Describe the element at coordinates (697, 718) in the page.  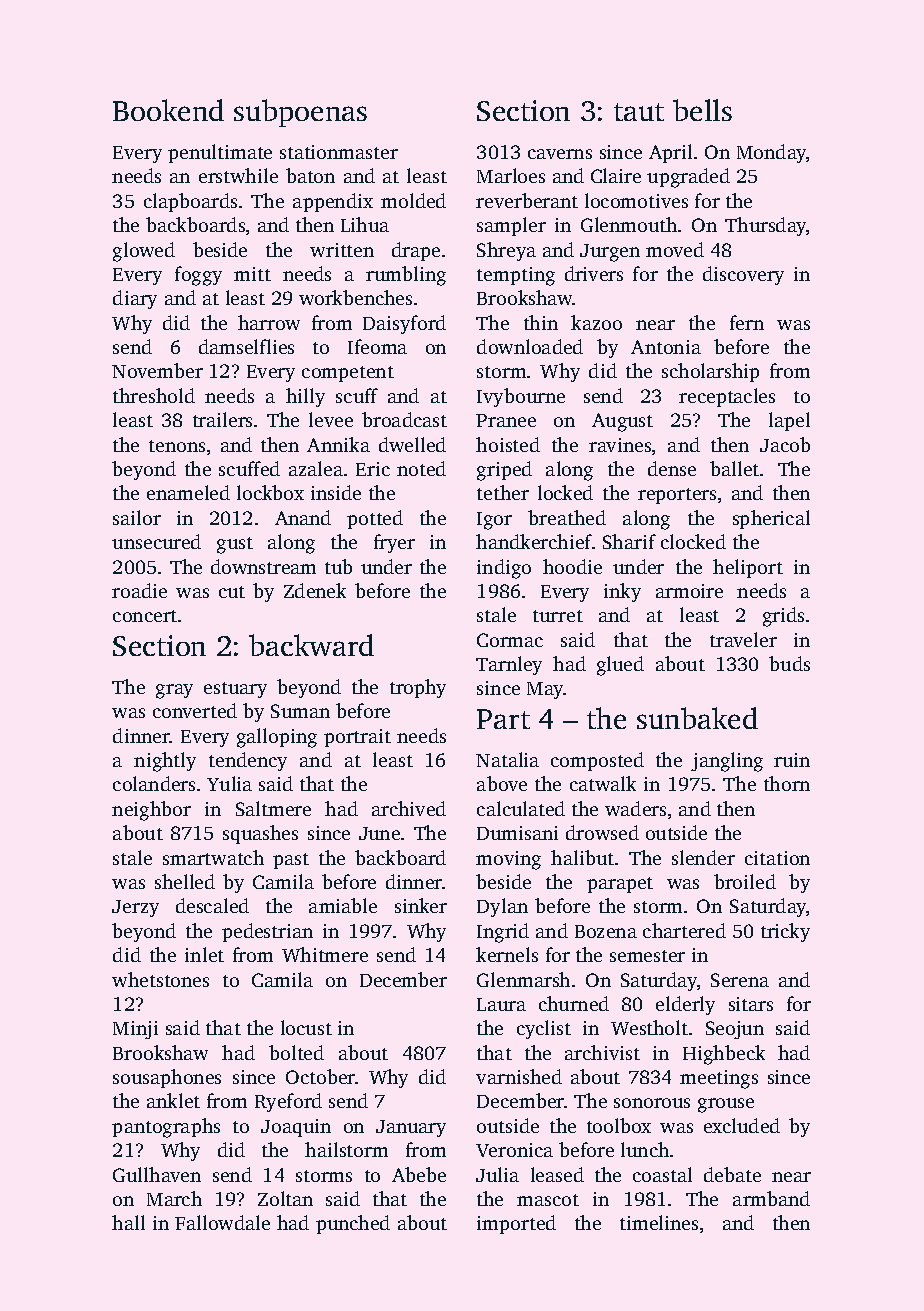
I see `sunbaked` at that location.
